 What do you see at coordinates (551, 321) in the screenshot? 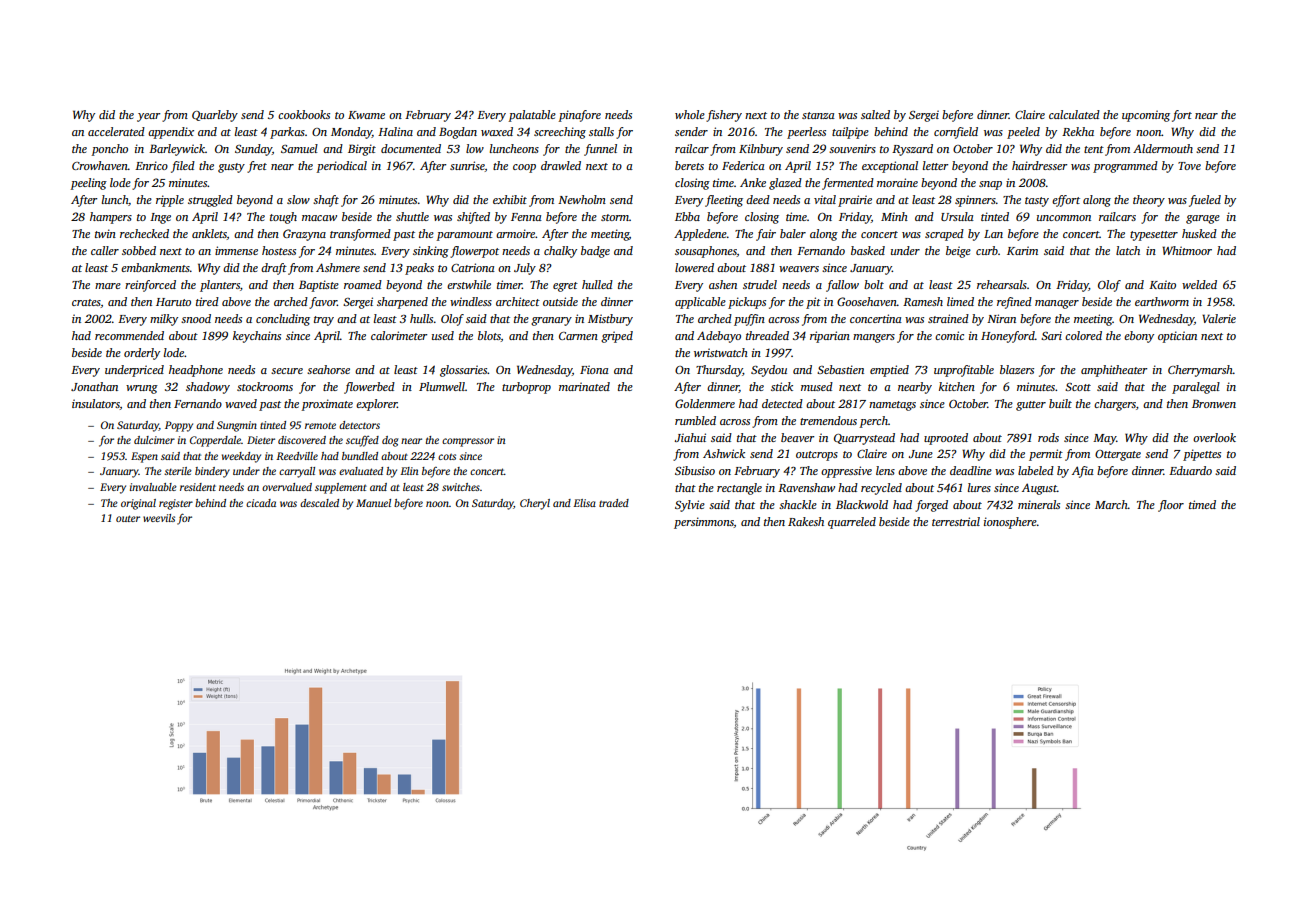
I see `granary` at bounding box center [551, 321].
